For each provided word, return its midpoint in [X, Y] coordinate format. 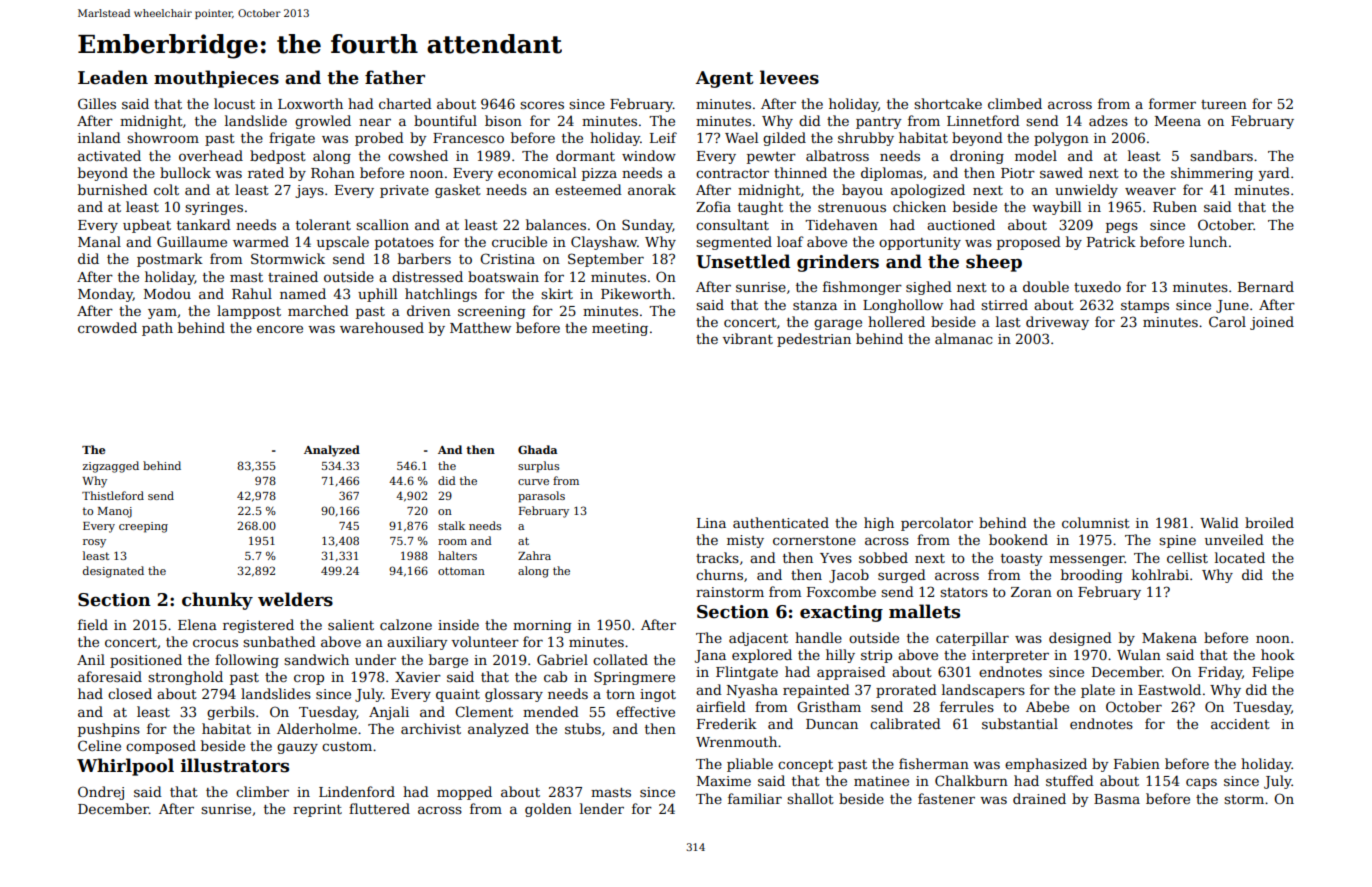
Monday [105, 295]
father [395, 77]
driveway [1057, 323]
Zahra [534, 555]
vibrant [748, 338]
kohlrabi [1160, 574]
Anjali [389, 713]
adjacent [758, 639]
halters [457, 555]
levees [789, 77]
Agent [724, 79]
